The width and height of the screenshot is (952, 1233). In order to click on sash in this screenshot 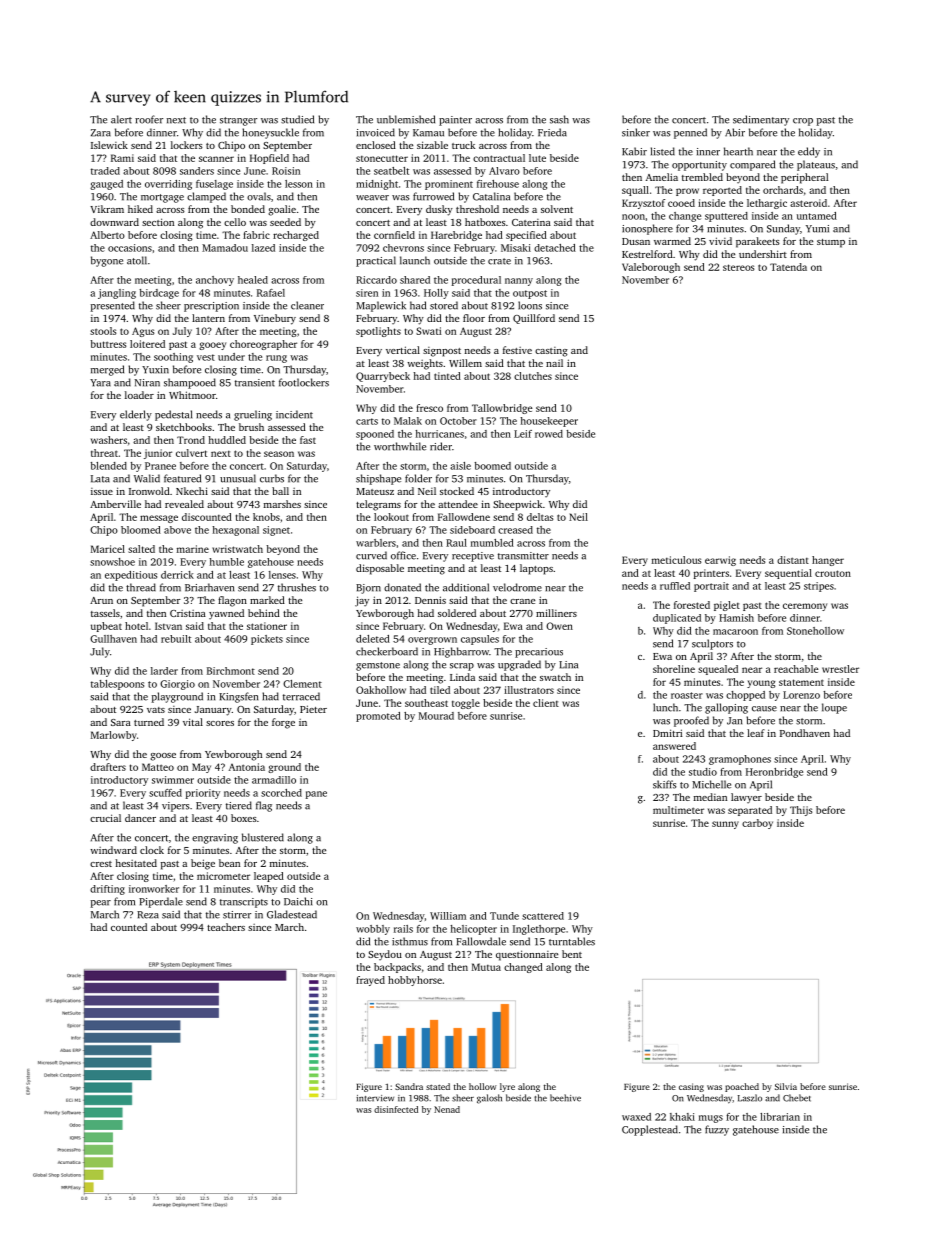, I will do `click(559, 119)`.
